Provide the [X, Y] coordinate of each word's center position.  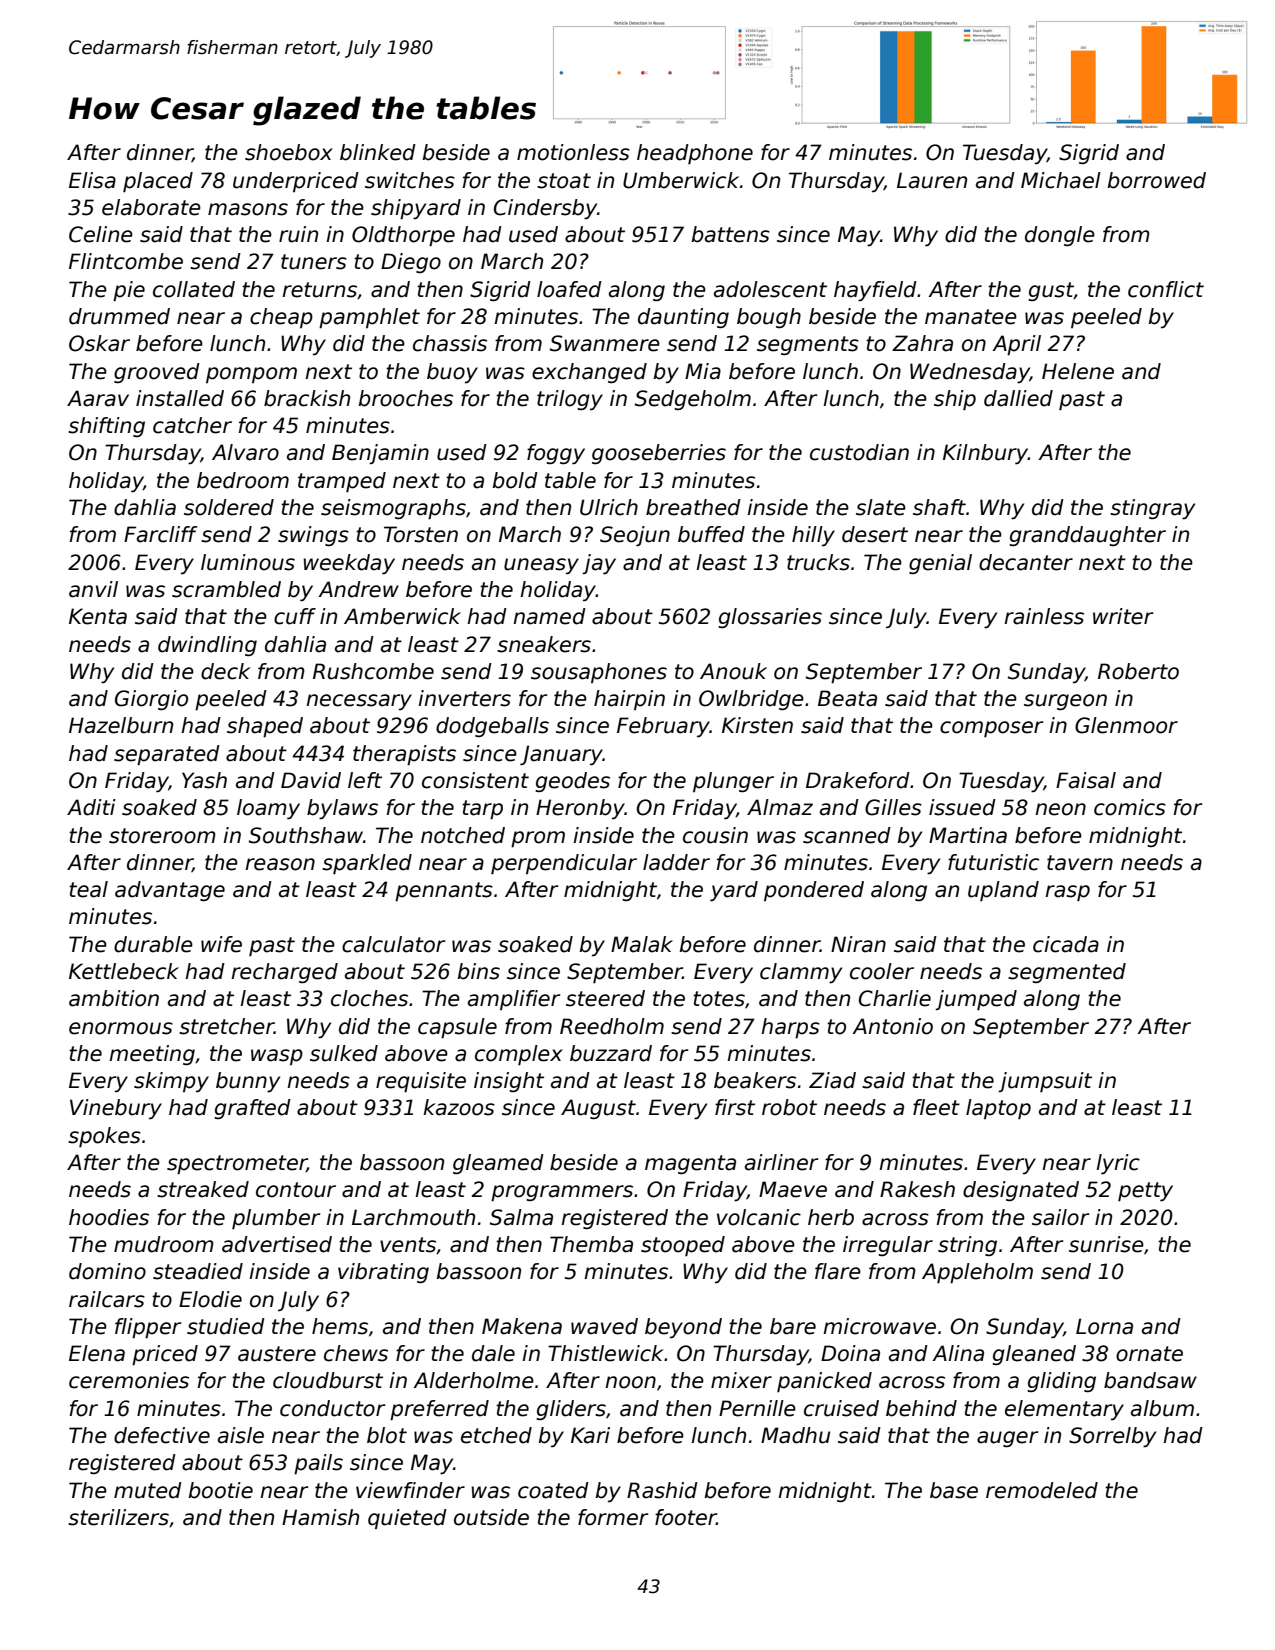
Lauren [932, 180]
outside [491, 1517]
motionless [573, 152]
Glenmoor [1126, 725]
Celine [101, 234]
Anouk [733, 671]
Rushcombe [373, 671]
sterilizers [118, 1517]
